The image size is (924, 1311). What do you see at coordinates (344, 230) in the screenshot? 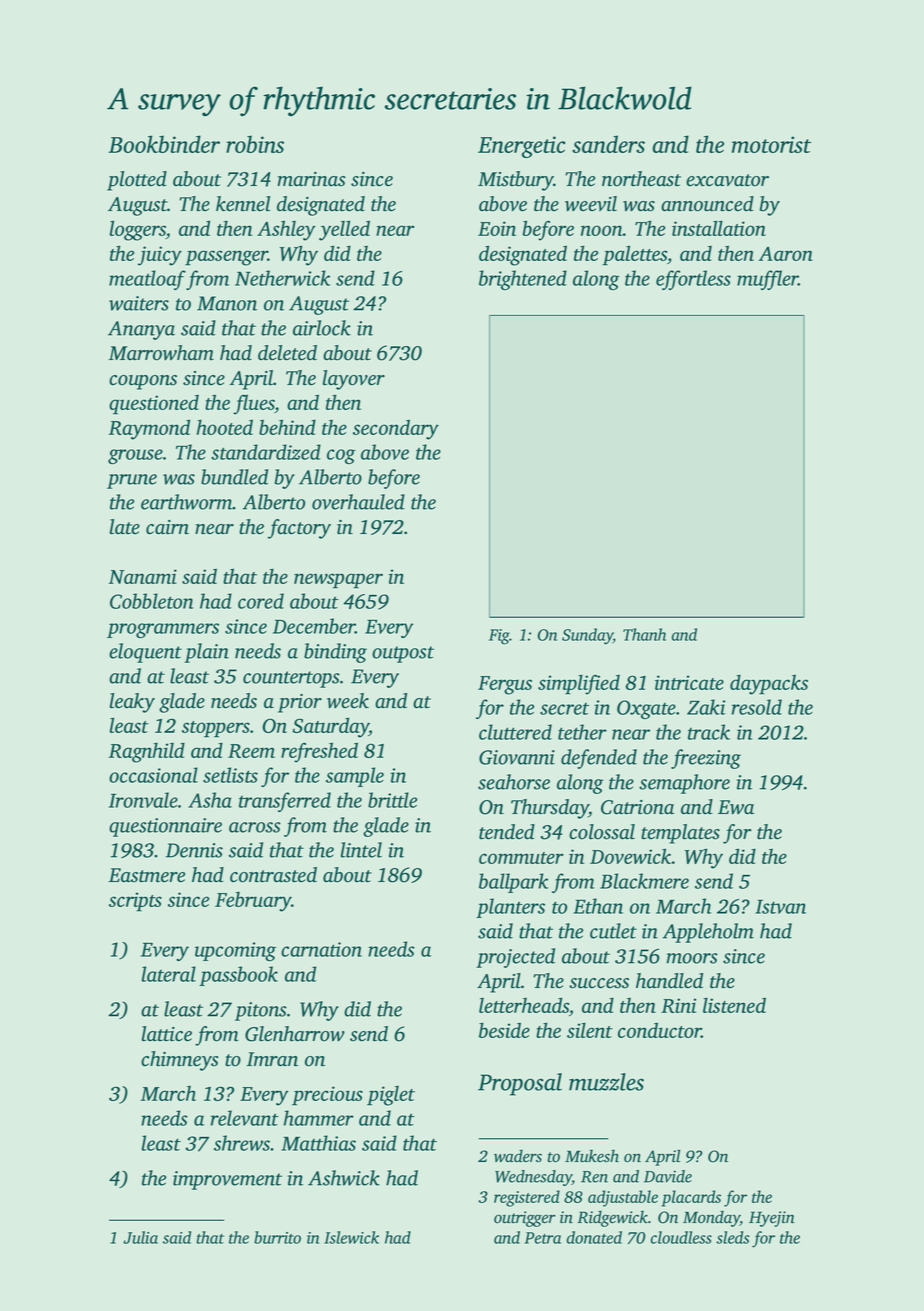
I see `yelled` at bounding box center [344, 230].
